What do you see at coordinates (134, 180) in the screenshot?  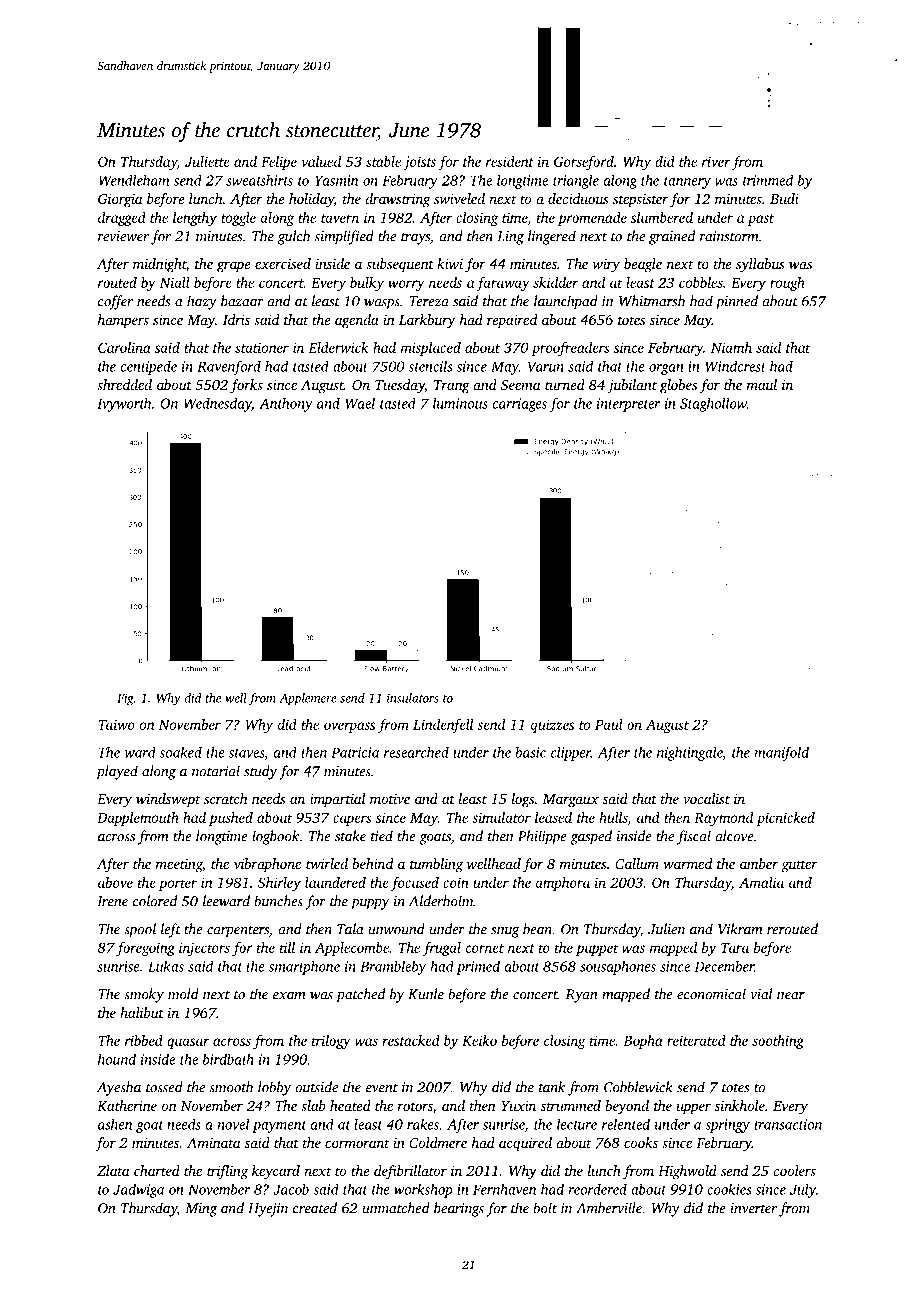 I see `Wendleham` at bounding box center [134, 180].
